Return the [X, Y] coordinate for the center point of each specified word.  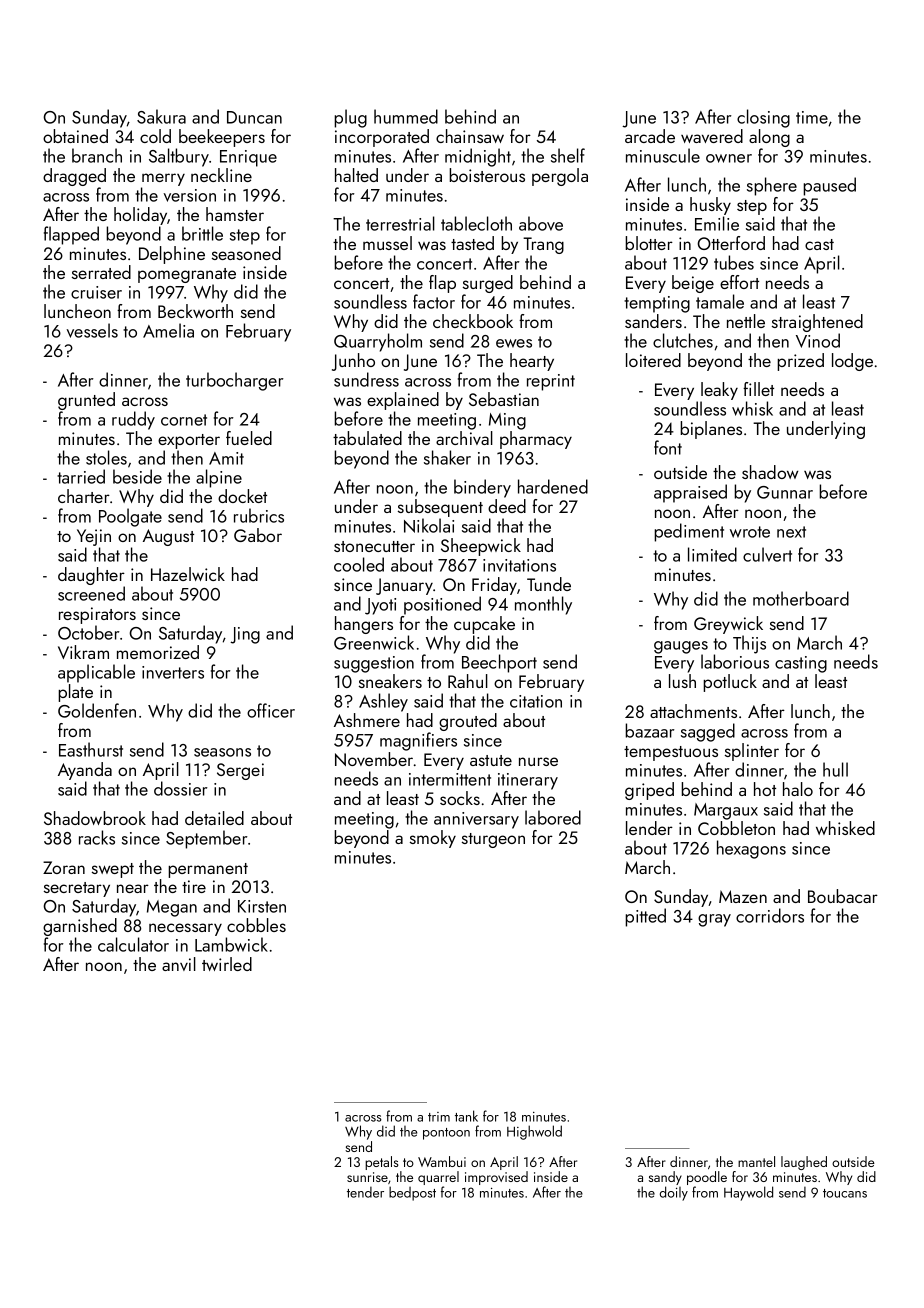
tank [466, 1116]
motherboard [801, 598]
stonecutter [374, 546]
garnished [80, 927]
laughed [804, 1163]
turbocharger [235, 381]
